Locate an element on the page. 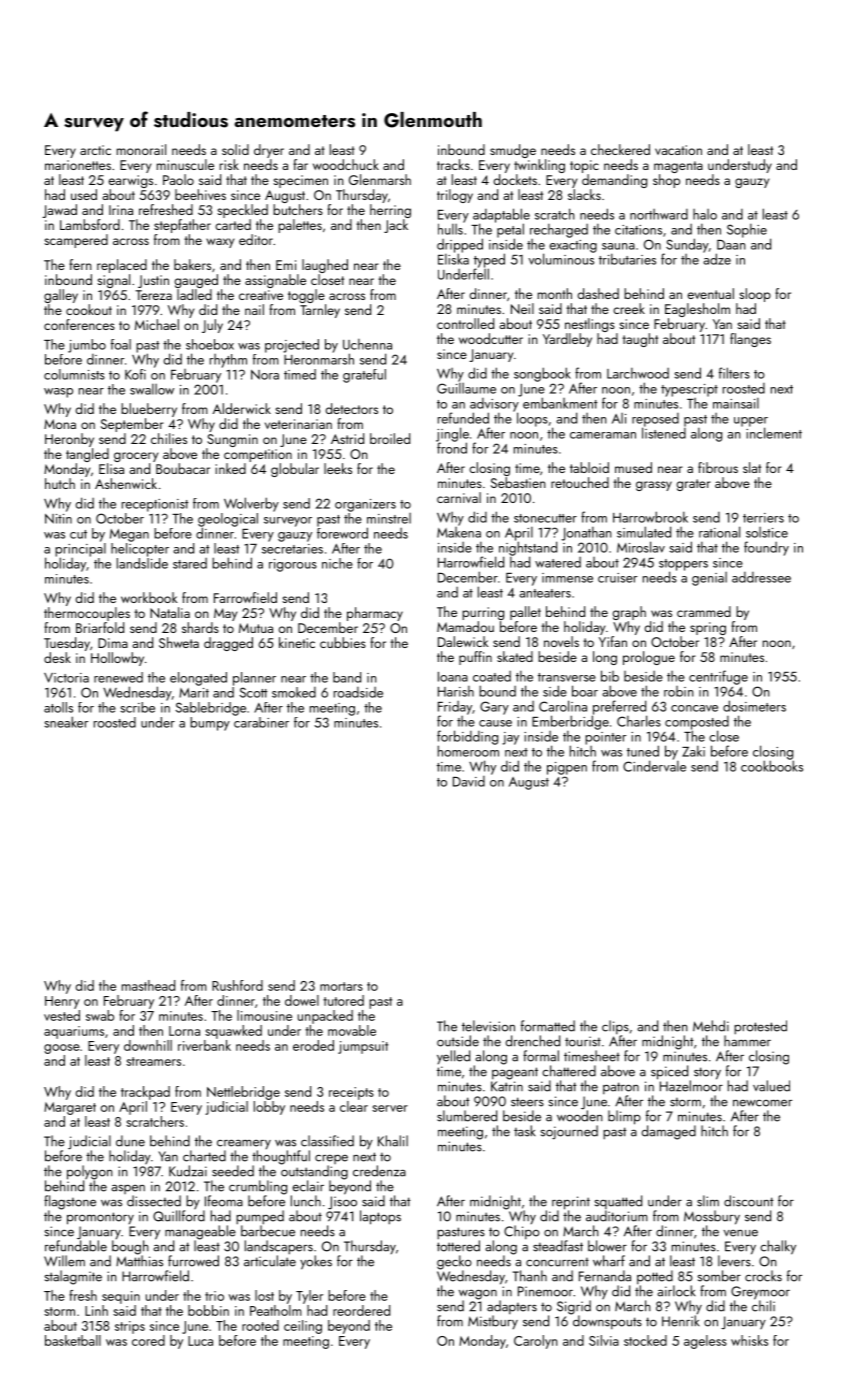 Image resolution: width=849 pixels, height=1400 pixels. crammed is located at coordinates (704, 611).
